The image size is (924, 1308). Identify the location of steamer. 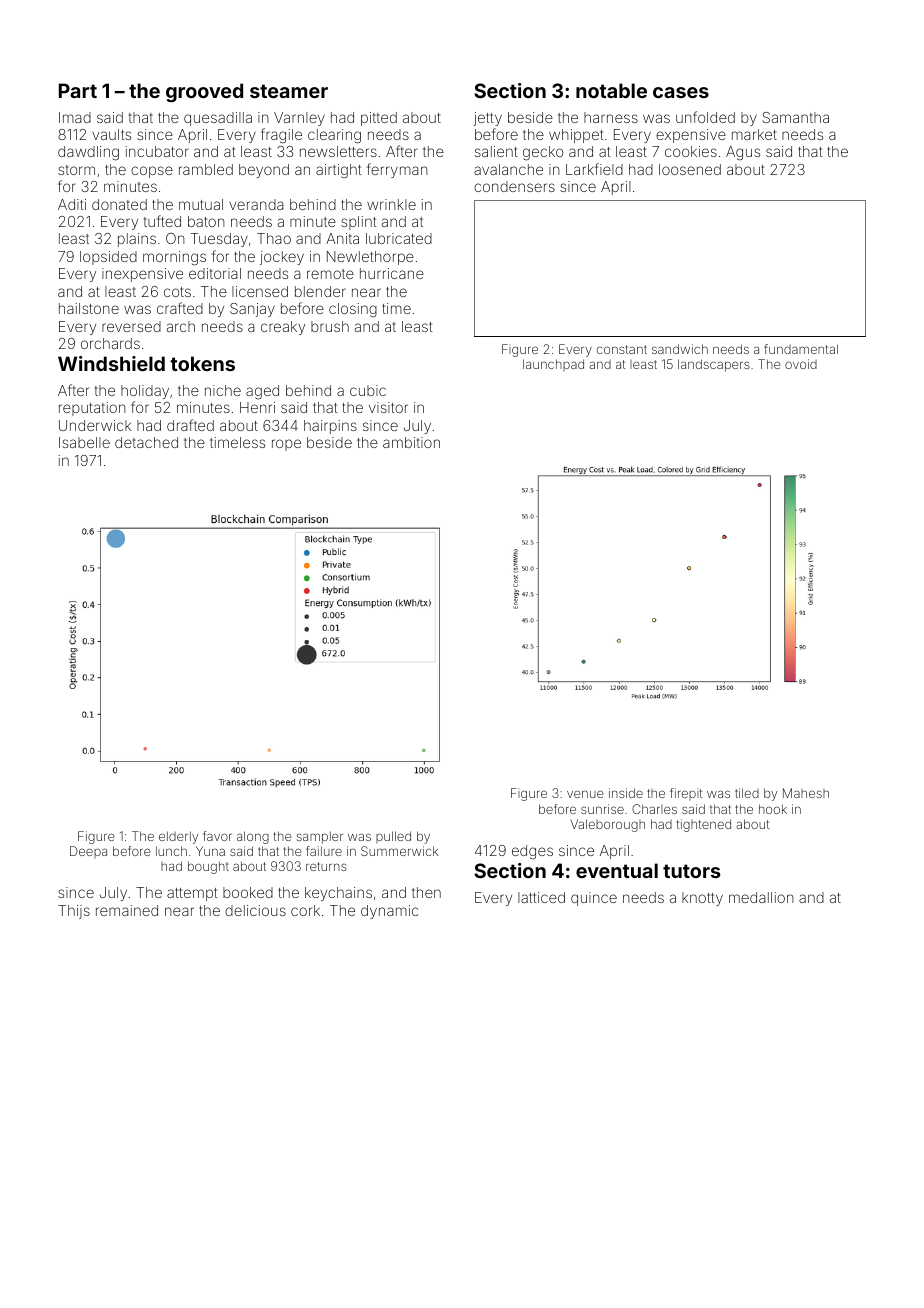
(289, 91).
